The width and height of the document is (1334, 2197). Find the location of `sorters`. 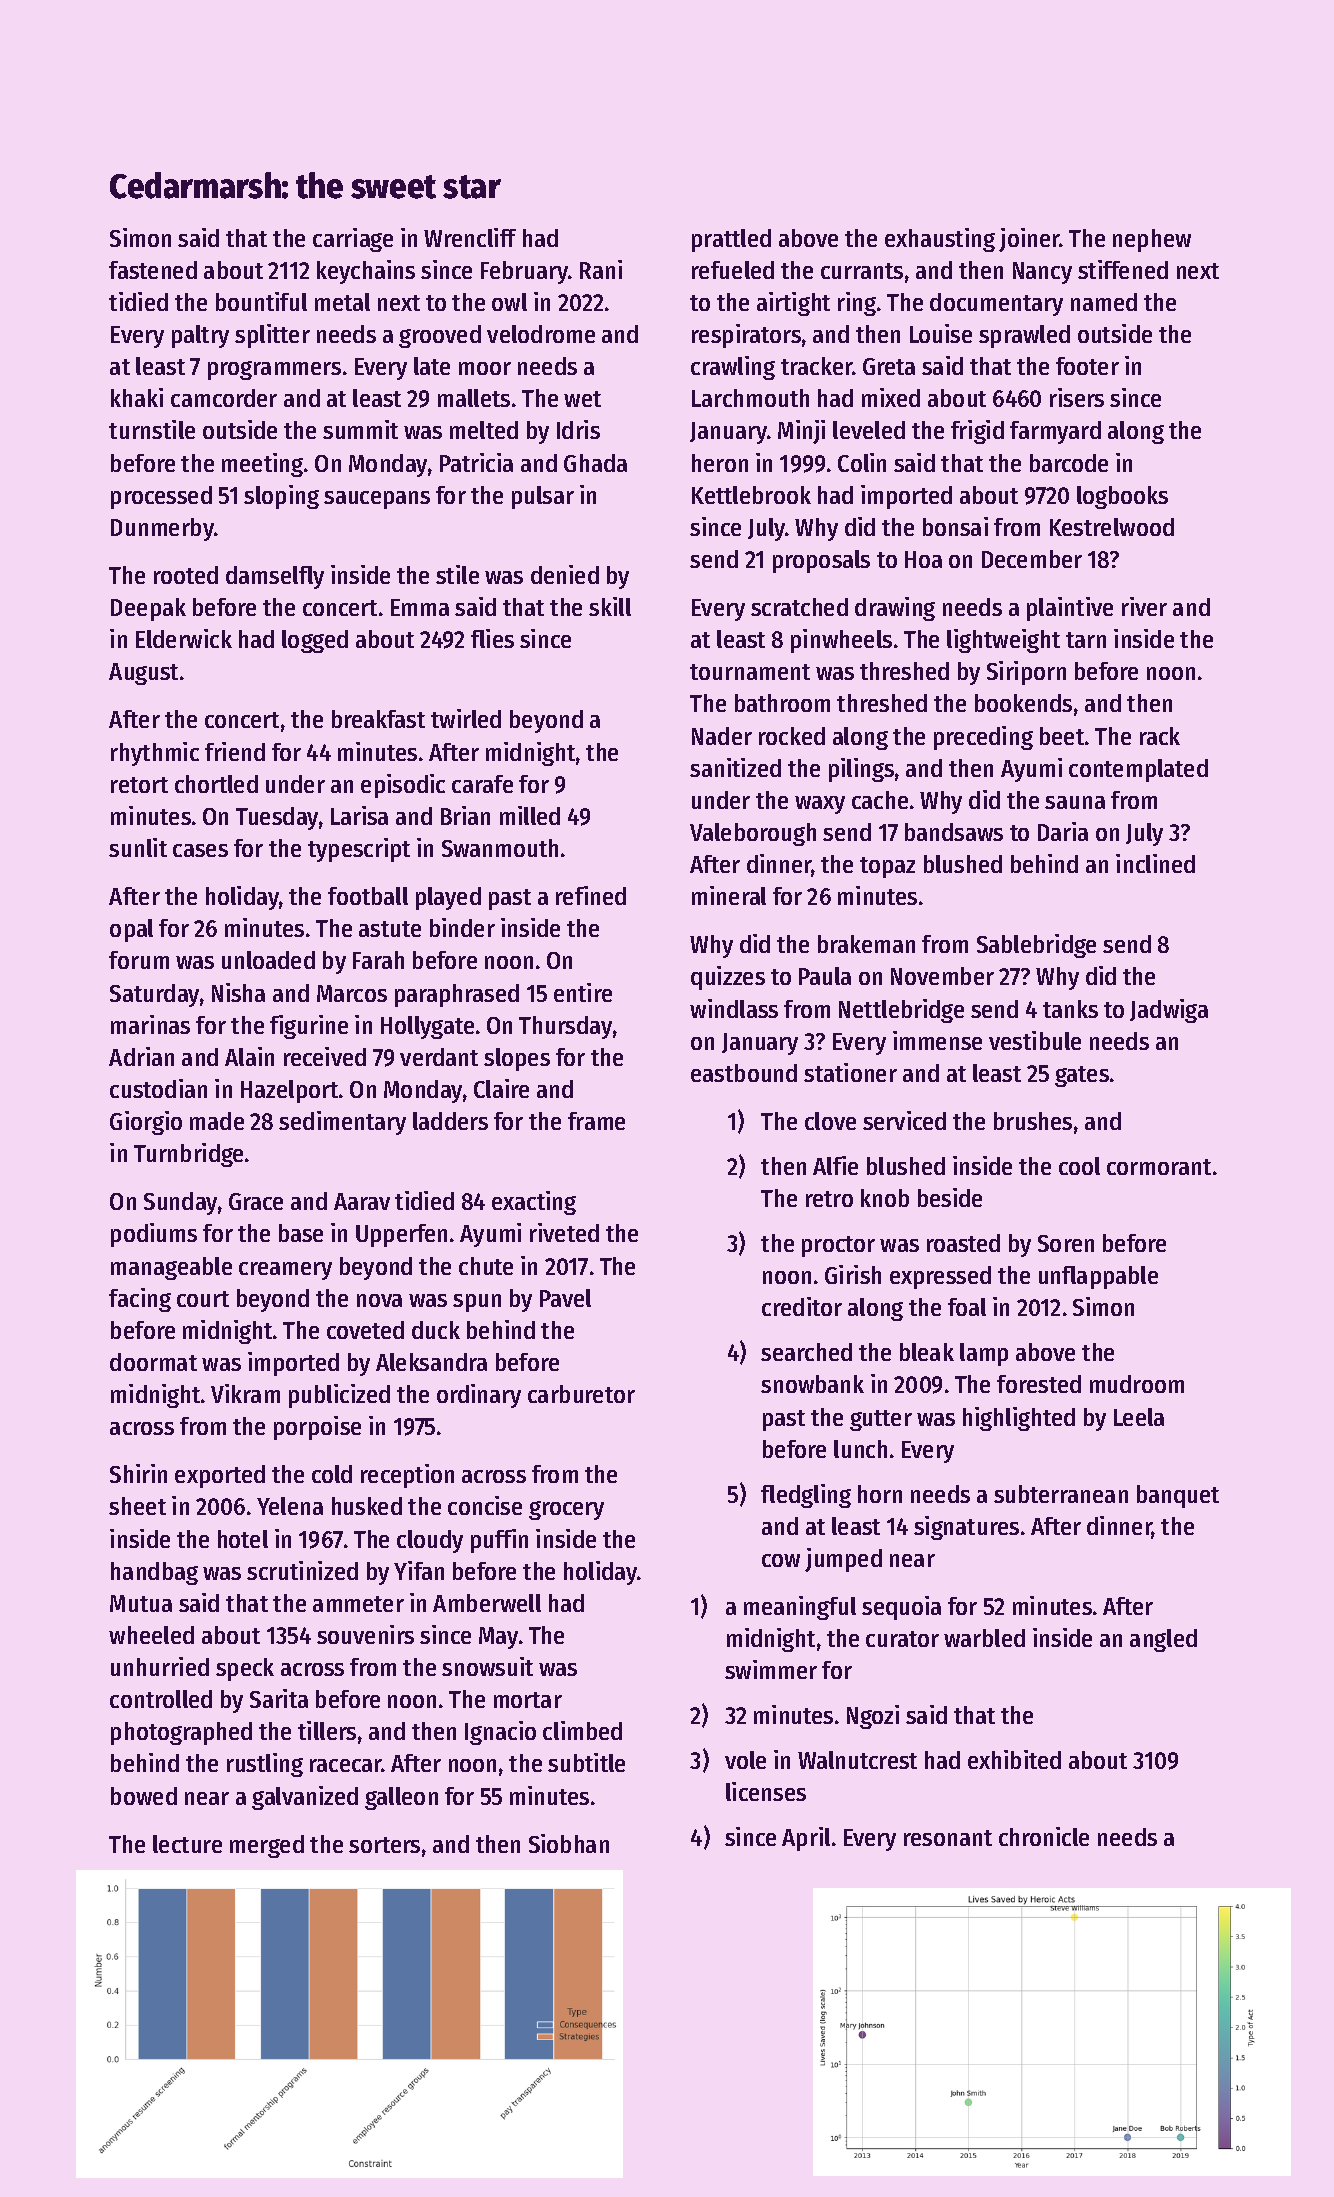

sorters is located at coordinates (384, 1845).
